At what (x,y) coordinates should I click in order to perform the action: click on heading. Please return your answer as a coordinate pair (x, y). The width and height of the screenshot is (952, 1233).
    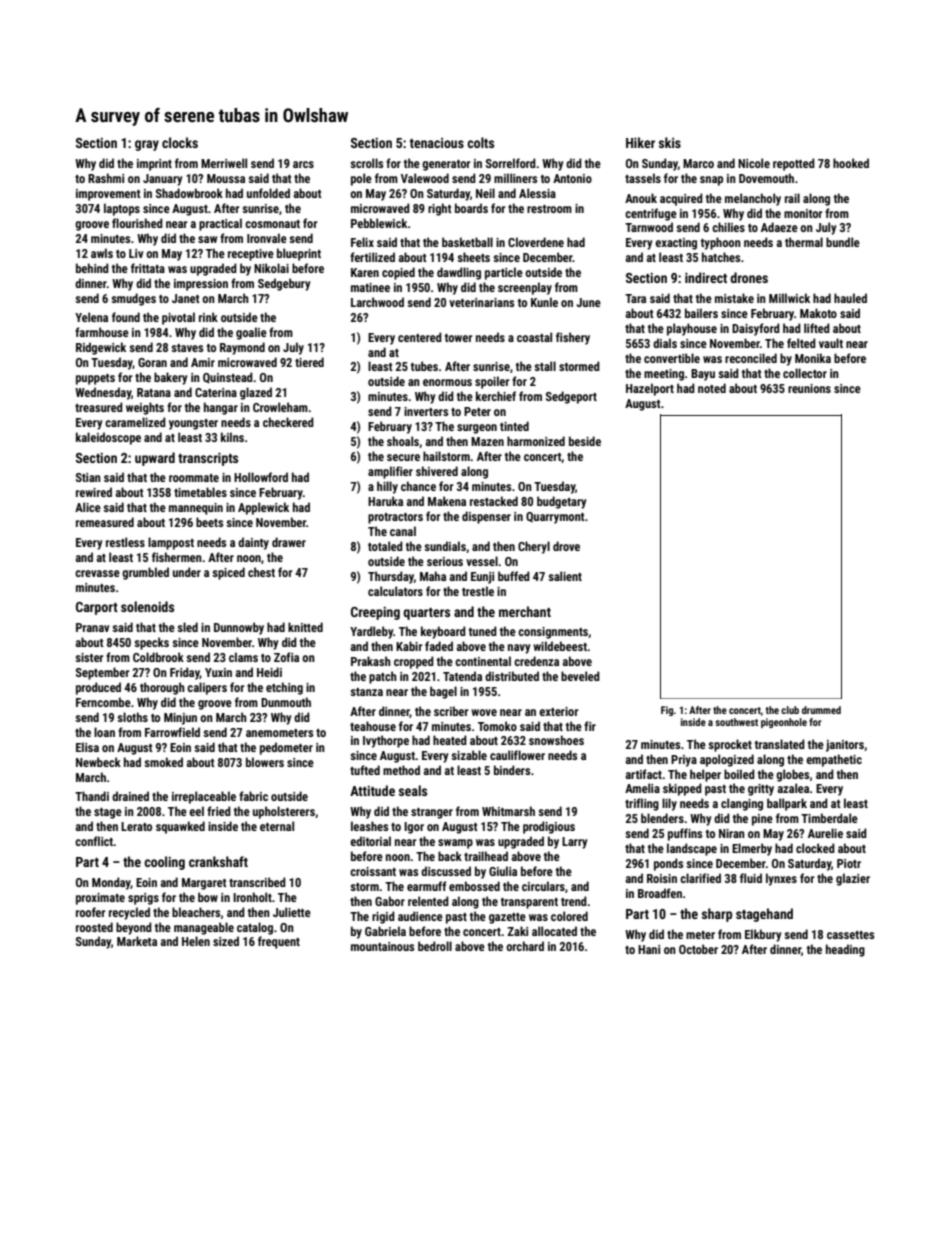
    Looking at the image, I should click on (845, 950).
